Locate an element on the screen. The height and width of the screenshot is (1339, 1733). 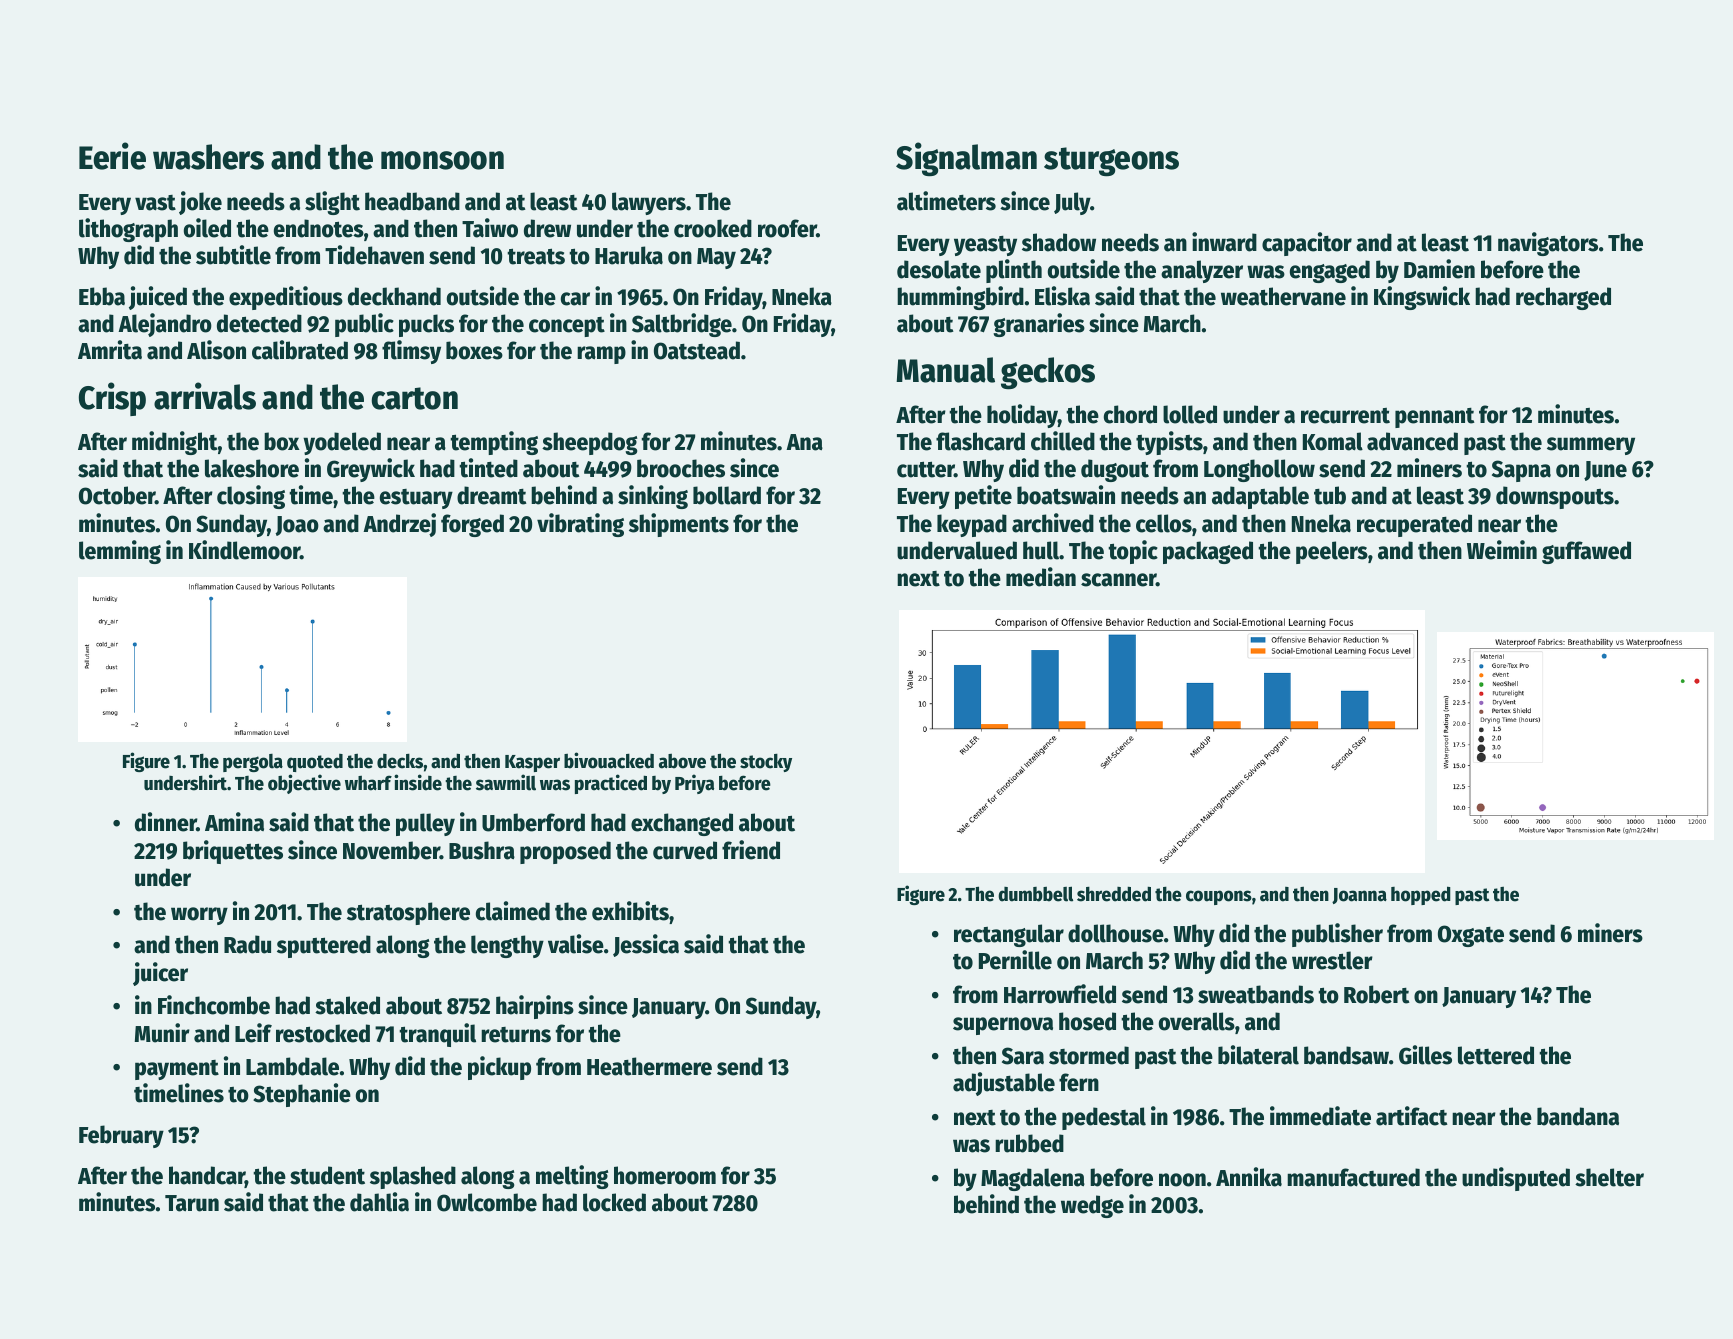
Tarun is located at coordinates (192, 1203).
